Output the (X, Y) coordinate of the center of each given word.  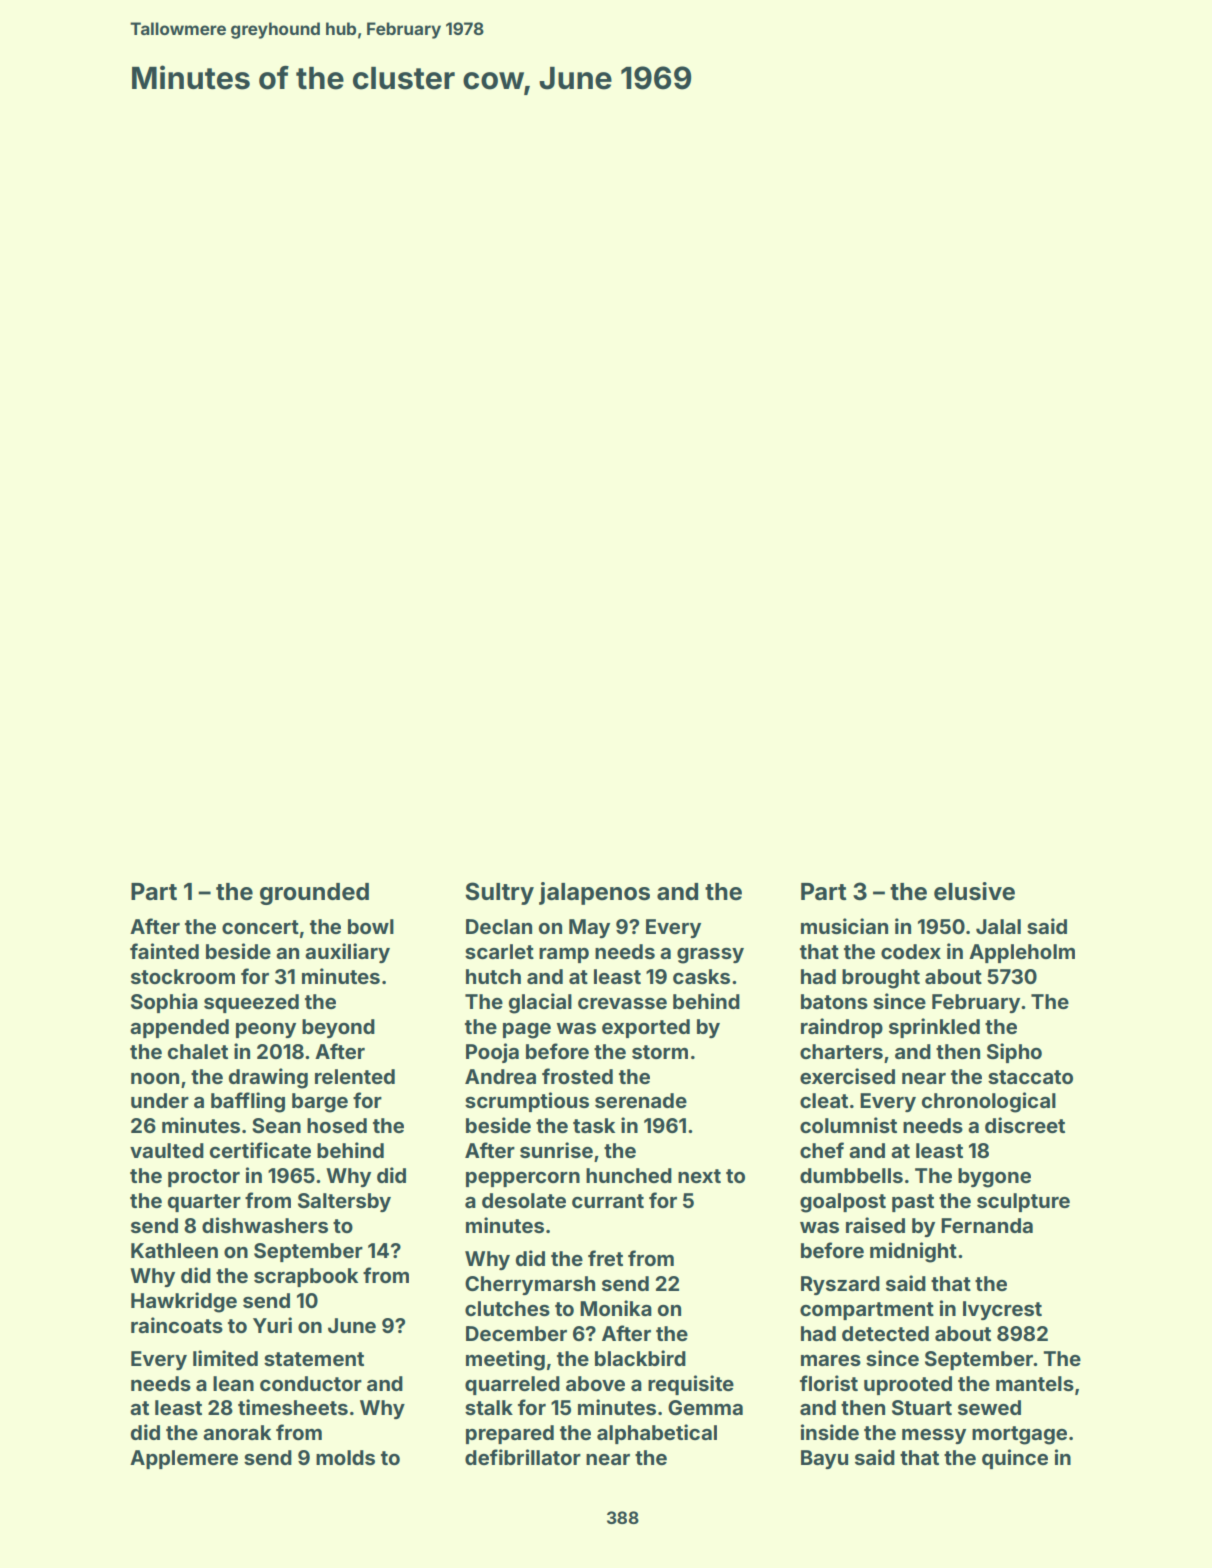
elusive (974, 891)
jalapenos (594, 893)
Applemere (184, 1459)
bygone (994, 1178)
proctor (204, 1178)
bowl (371, 926)
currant (608, 1201)
